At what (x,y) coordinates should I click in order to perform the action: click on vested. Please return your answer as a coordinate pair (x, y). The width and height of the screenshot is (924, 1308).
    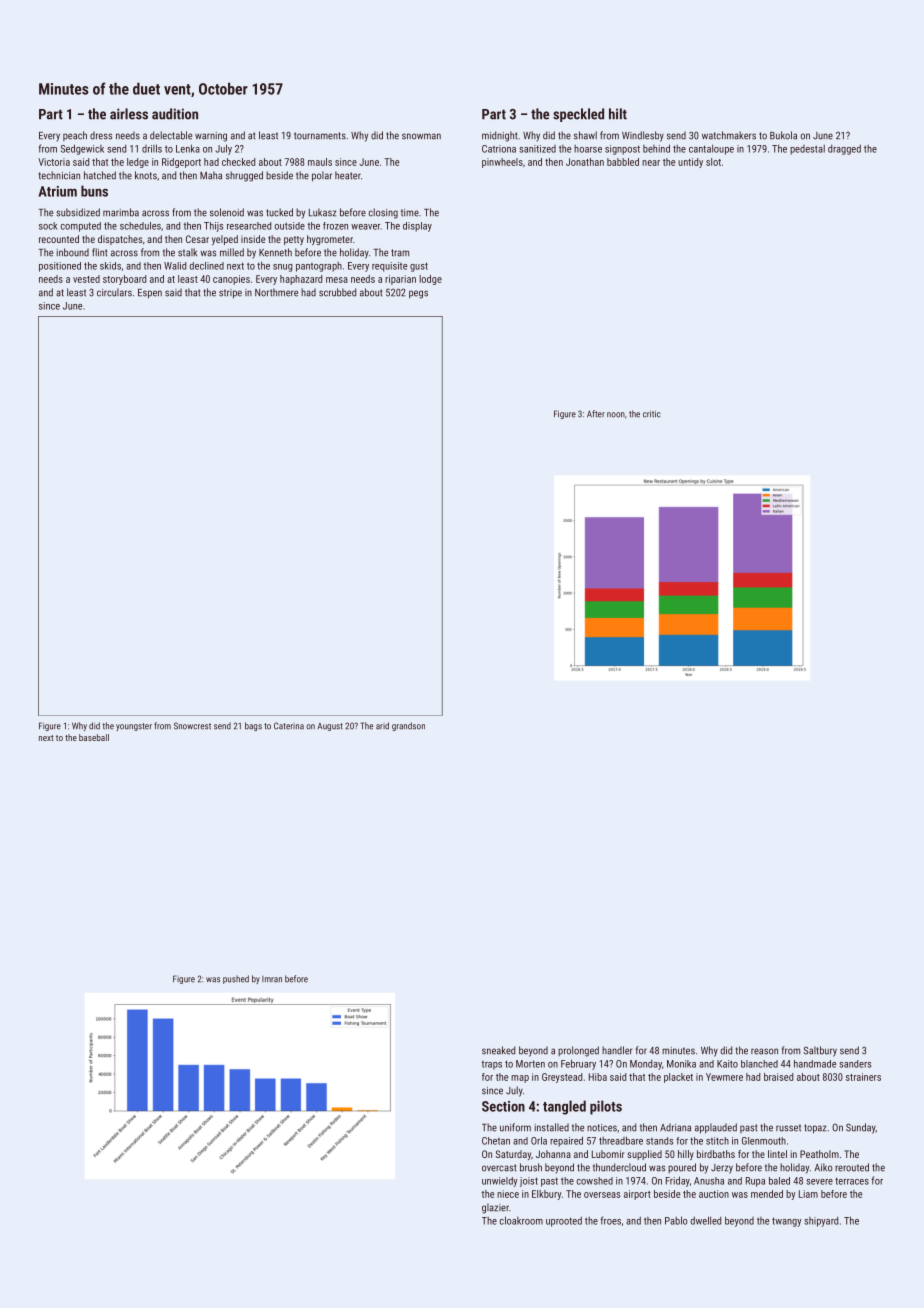
    Looking at the image, I should click on (86, 279).
